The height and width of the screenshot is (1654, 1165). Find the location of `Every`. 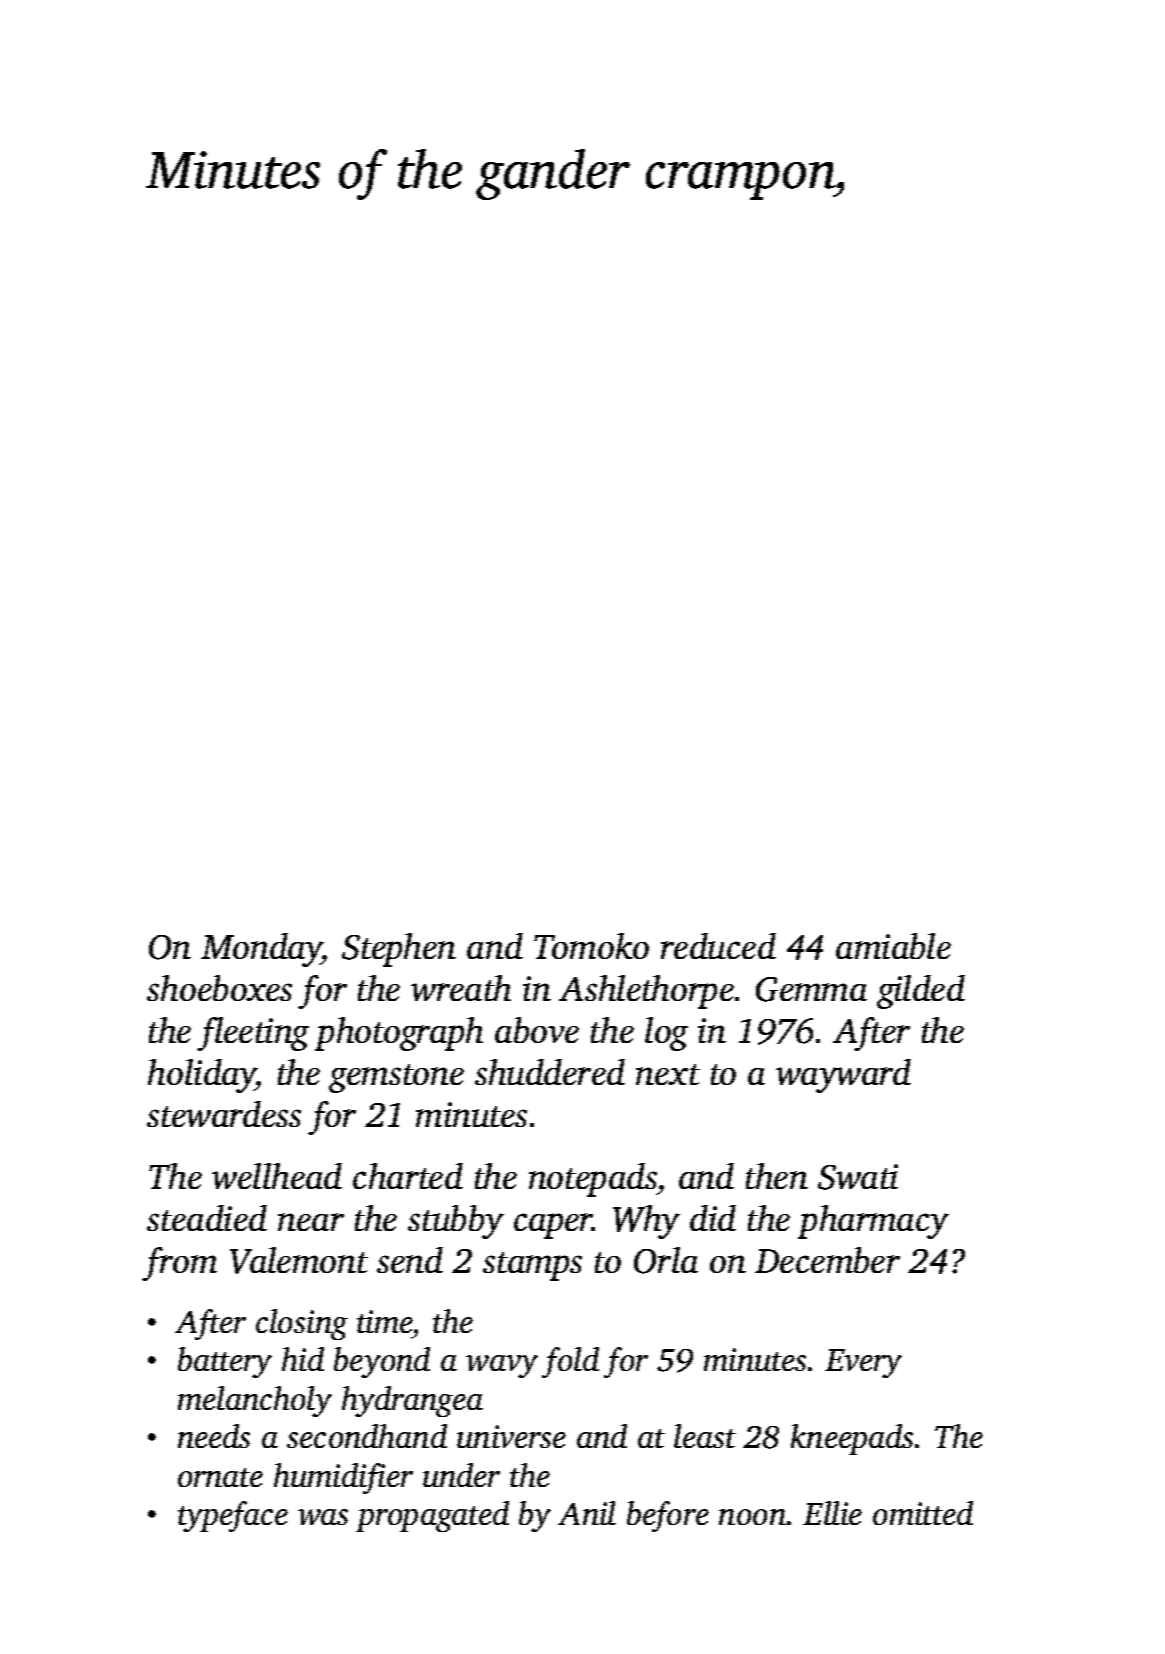

Every is located at coordinates (863, 1363).
